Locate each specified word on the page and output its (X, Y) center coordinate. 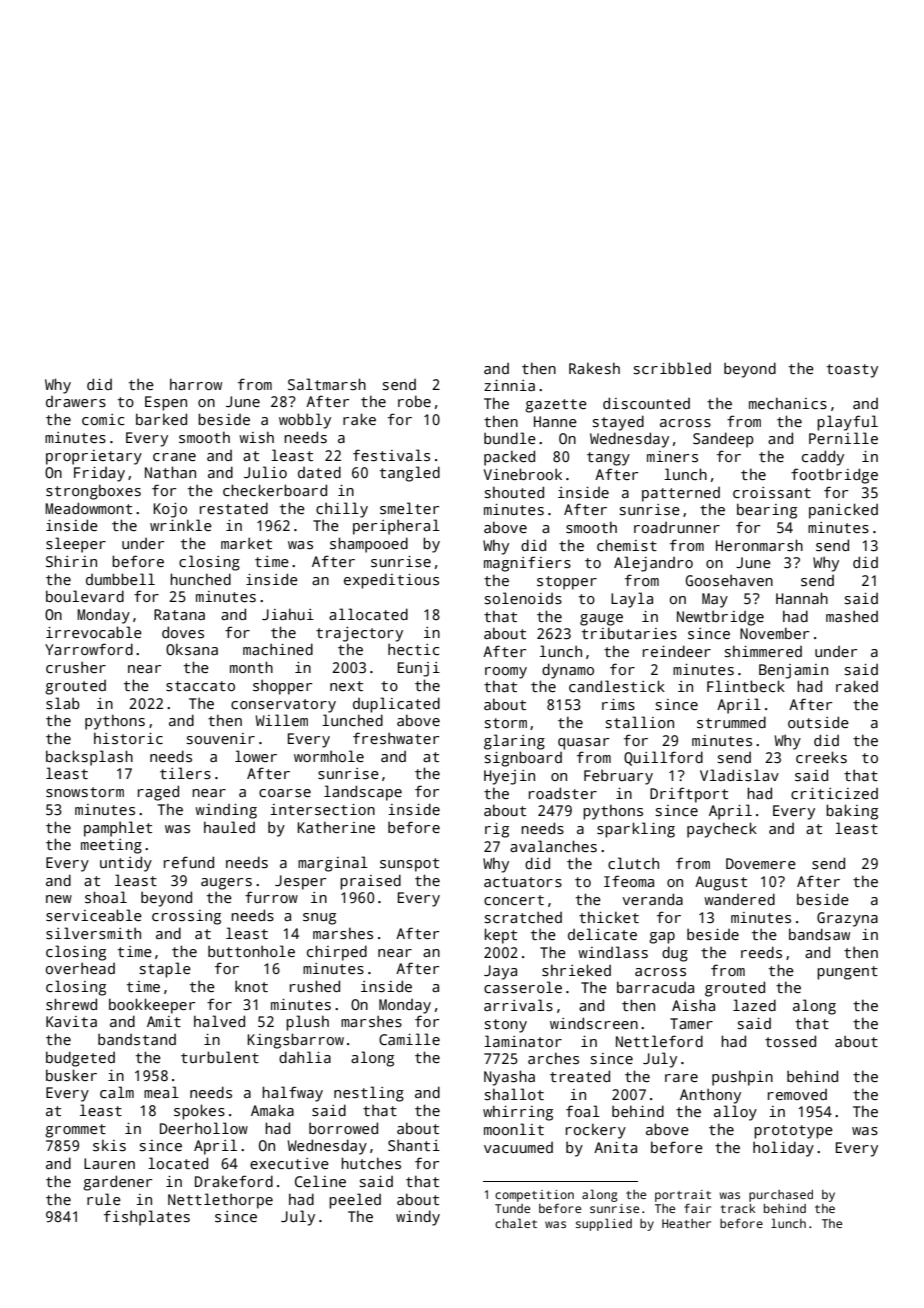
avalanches (553, 846)
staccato (200, 686)
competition (534, 1196)
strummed (731, 722)
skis (109, 1145)
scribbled (672, 368)
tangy (608, 459)
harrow (196, 384)
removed (797, 1094)
